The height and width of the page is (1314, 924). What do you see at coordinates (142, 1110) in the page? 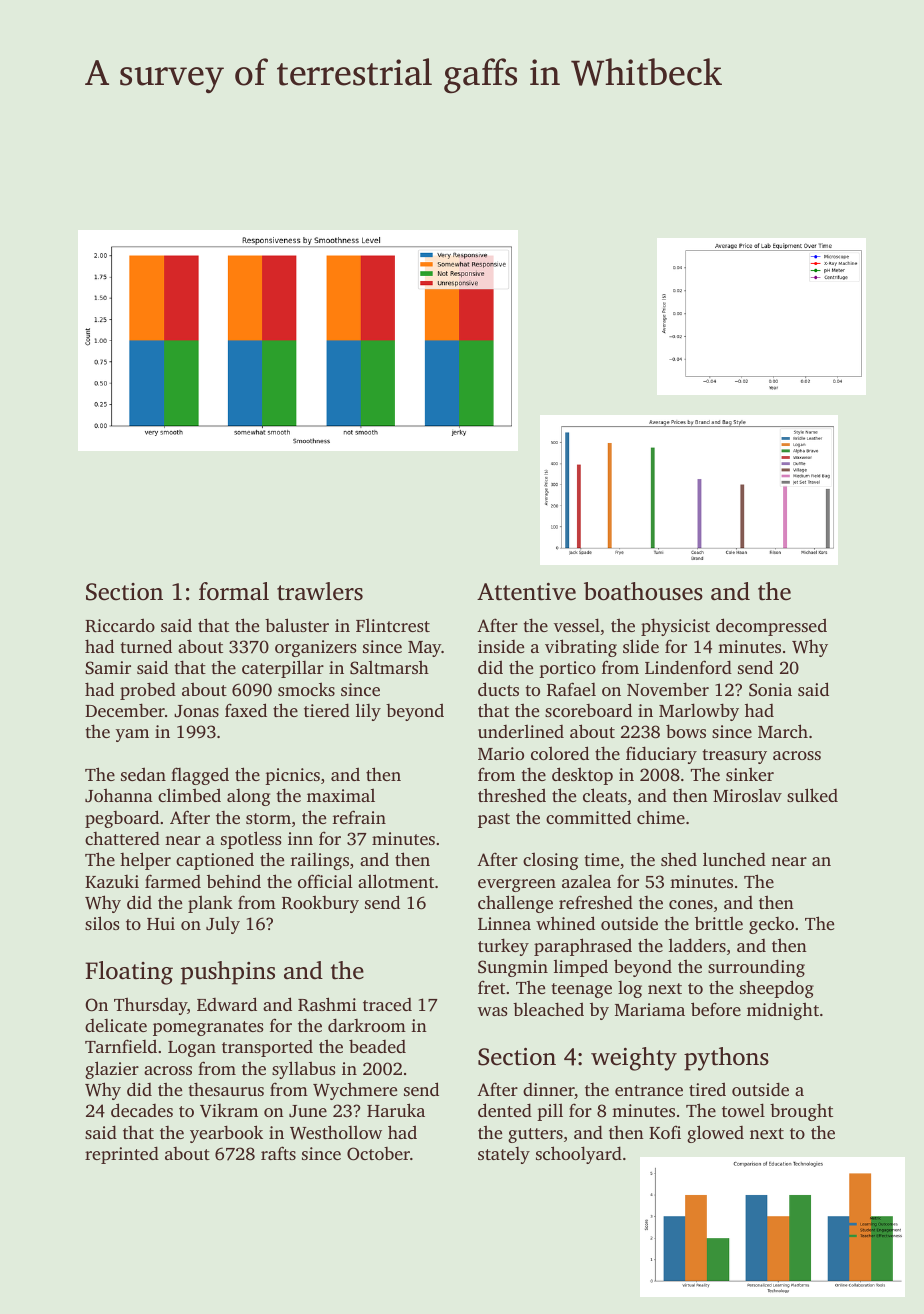
I see `decades` at bounding box center [142, 1110].
